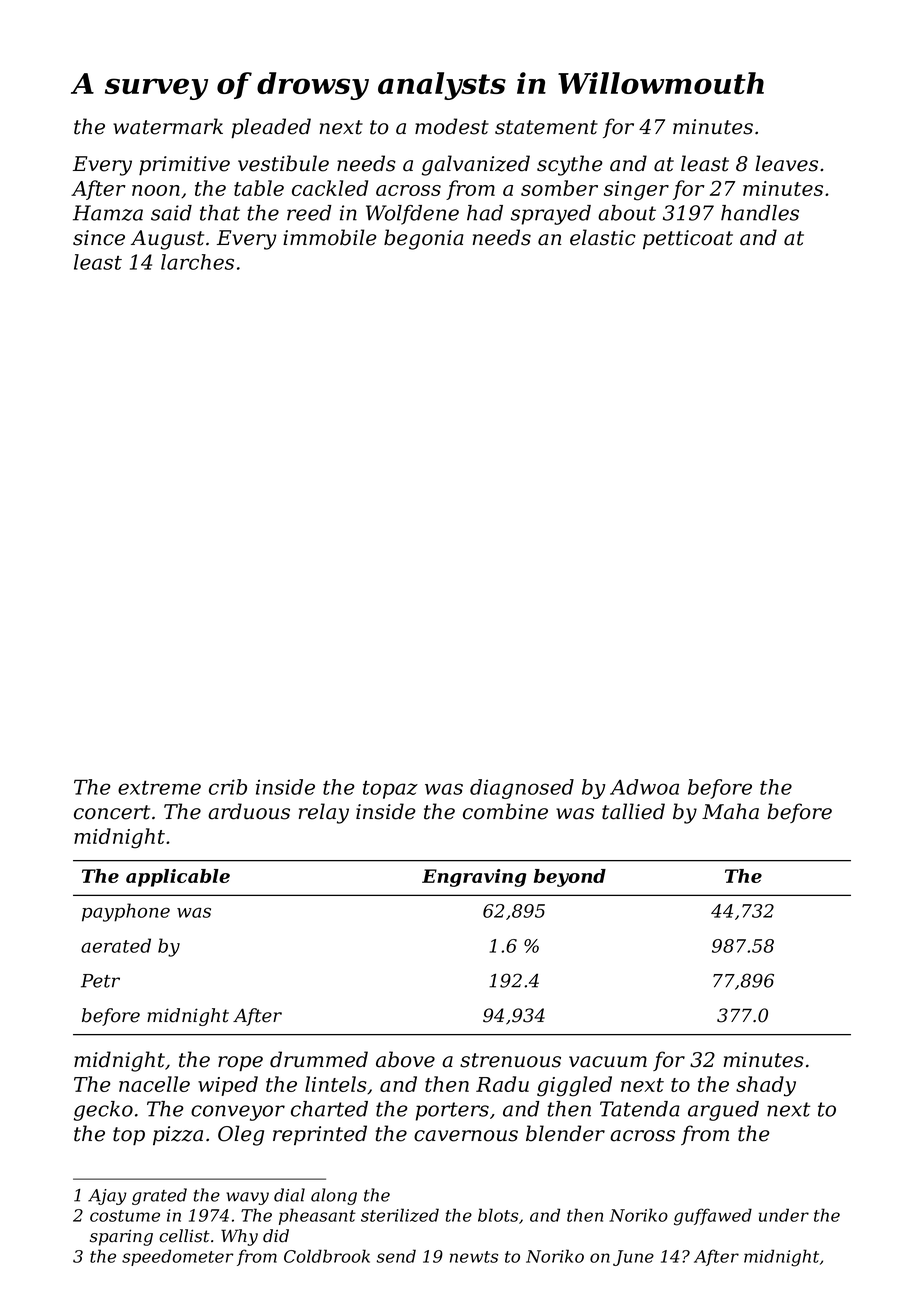 The height and width of the screenshot is (1308, 924). Describe the element at coordinates (633, 1258) in the screenshot. I see `June` at that location.
